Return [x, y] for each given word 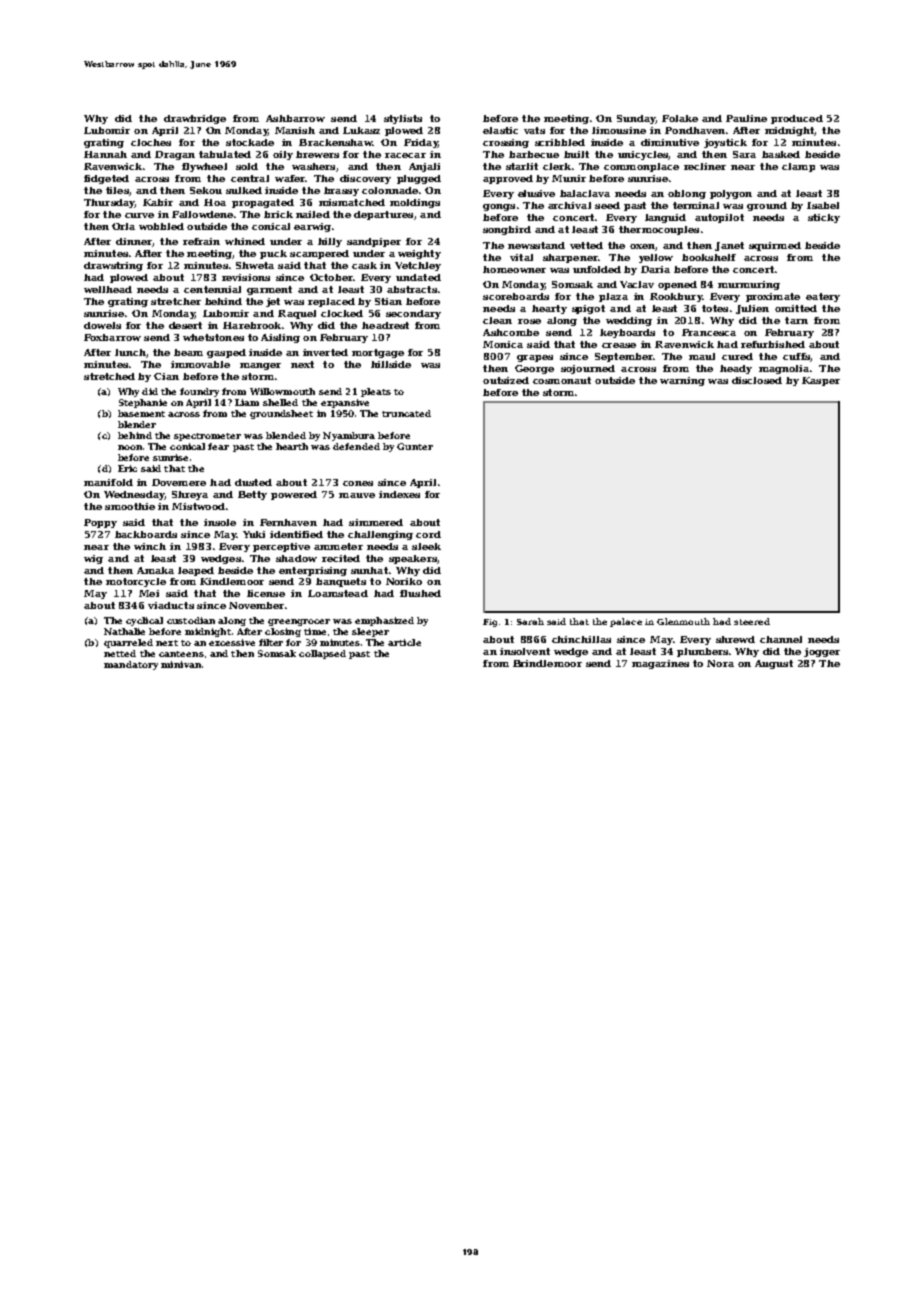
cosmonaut [562, 380]
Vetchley [418, 266]
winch [150, 546]
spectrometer [207, 437]
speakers [413, 559]
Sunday [636, 119]
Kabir [158, 202]
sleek [426, 546]
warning [682, 381]
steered [752, 621]
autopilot [719, 218]
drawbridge [195, 119]
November [256, 605]
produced [797, 119]
